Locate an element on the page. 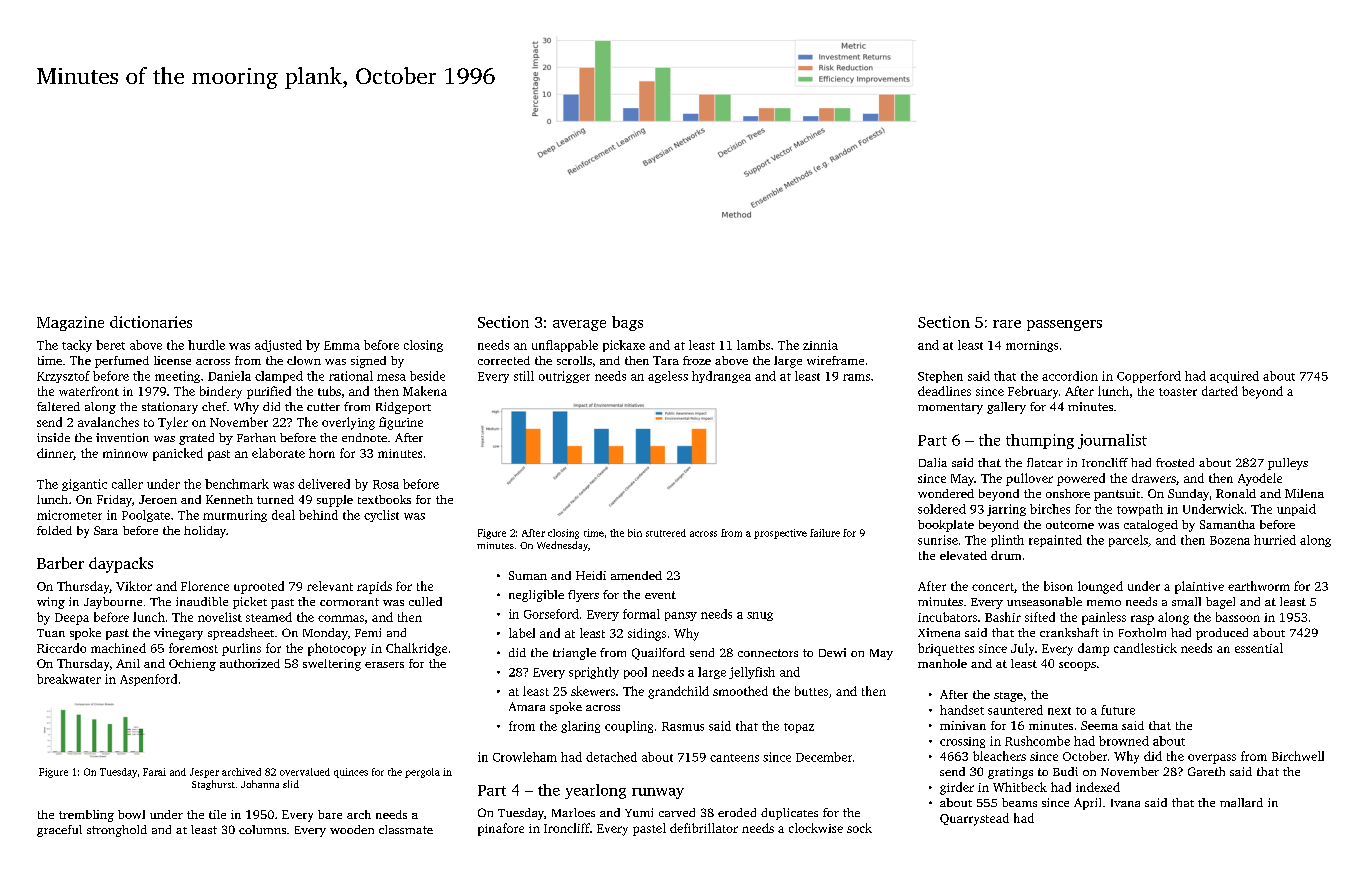 The image size is (1372, 887). stronghold is located at coordinates (117, 831).
